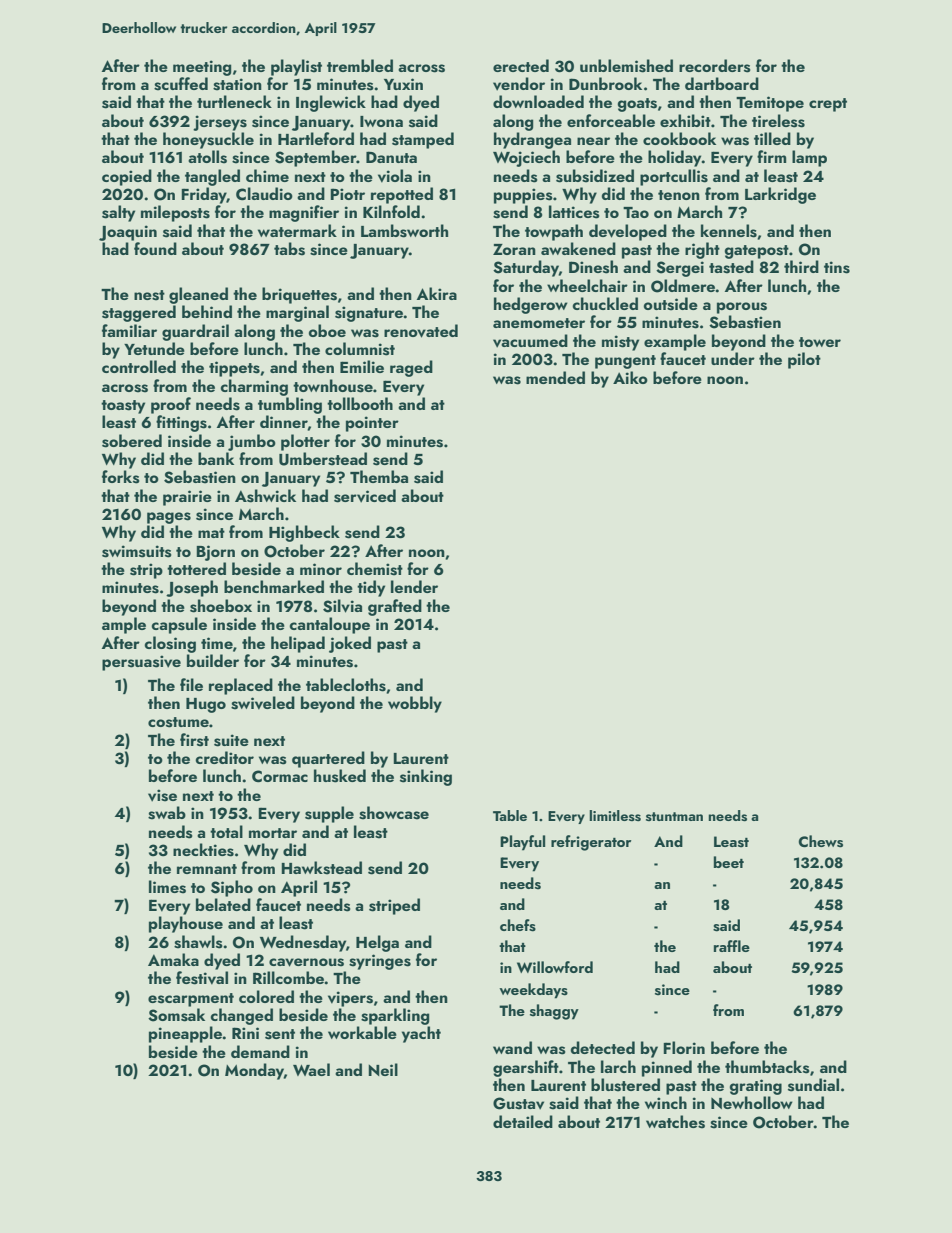 Image resolution: width=952 pixels, height=1233 pixels. What do you see at coordinates (414, 586) in the document?
I see `lender` at bounding box center [414, 586].
